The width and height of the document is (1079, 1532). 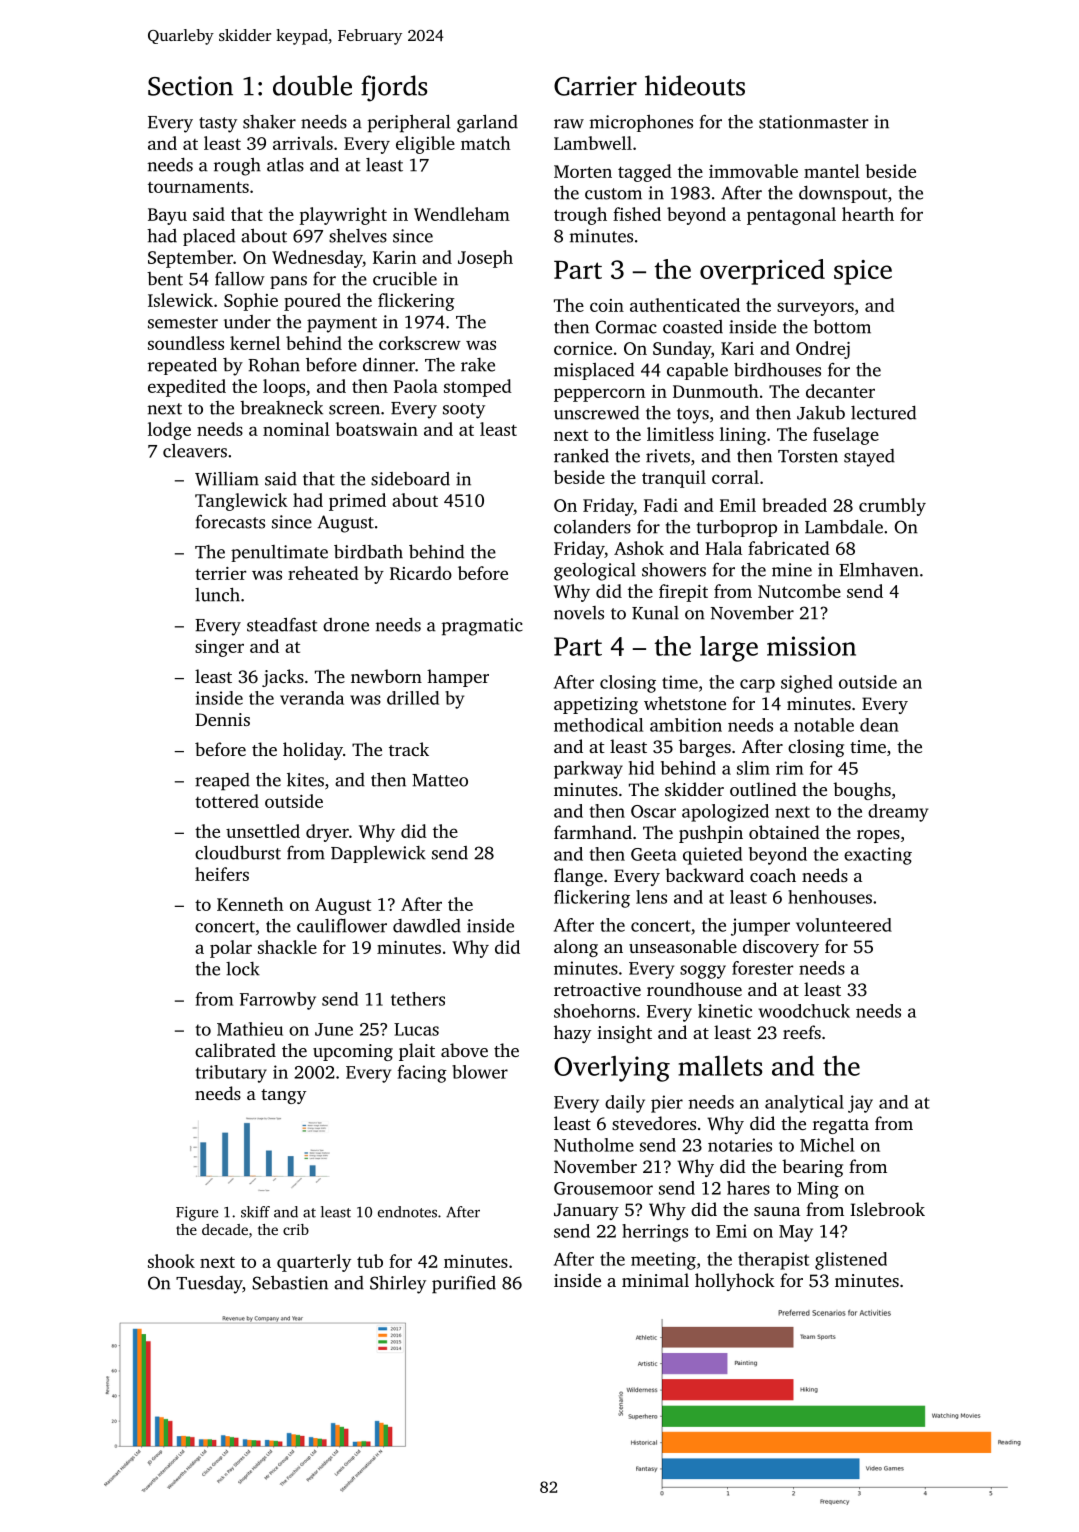 I want to click on Figure, so click(x=197, y=1213).
